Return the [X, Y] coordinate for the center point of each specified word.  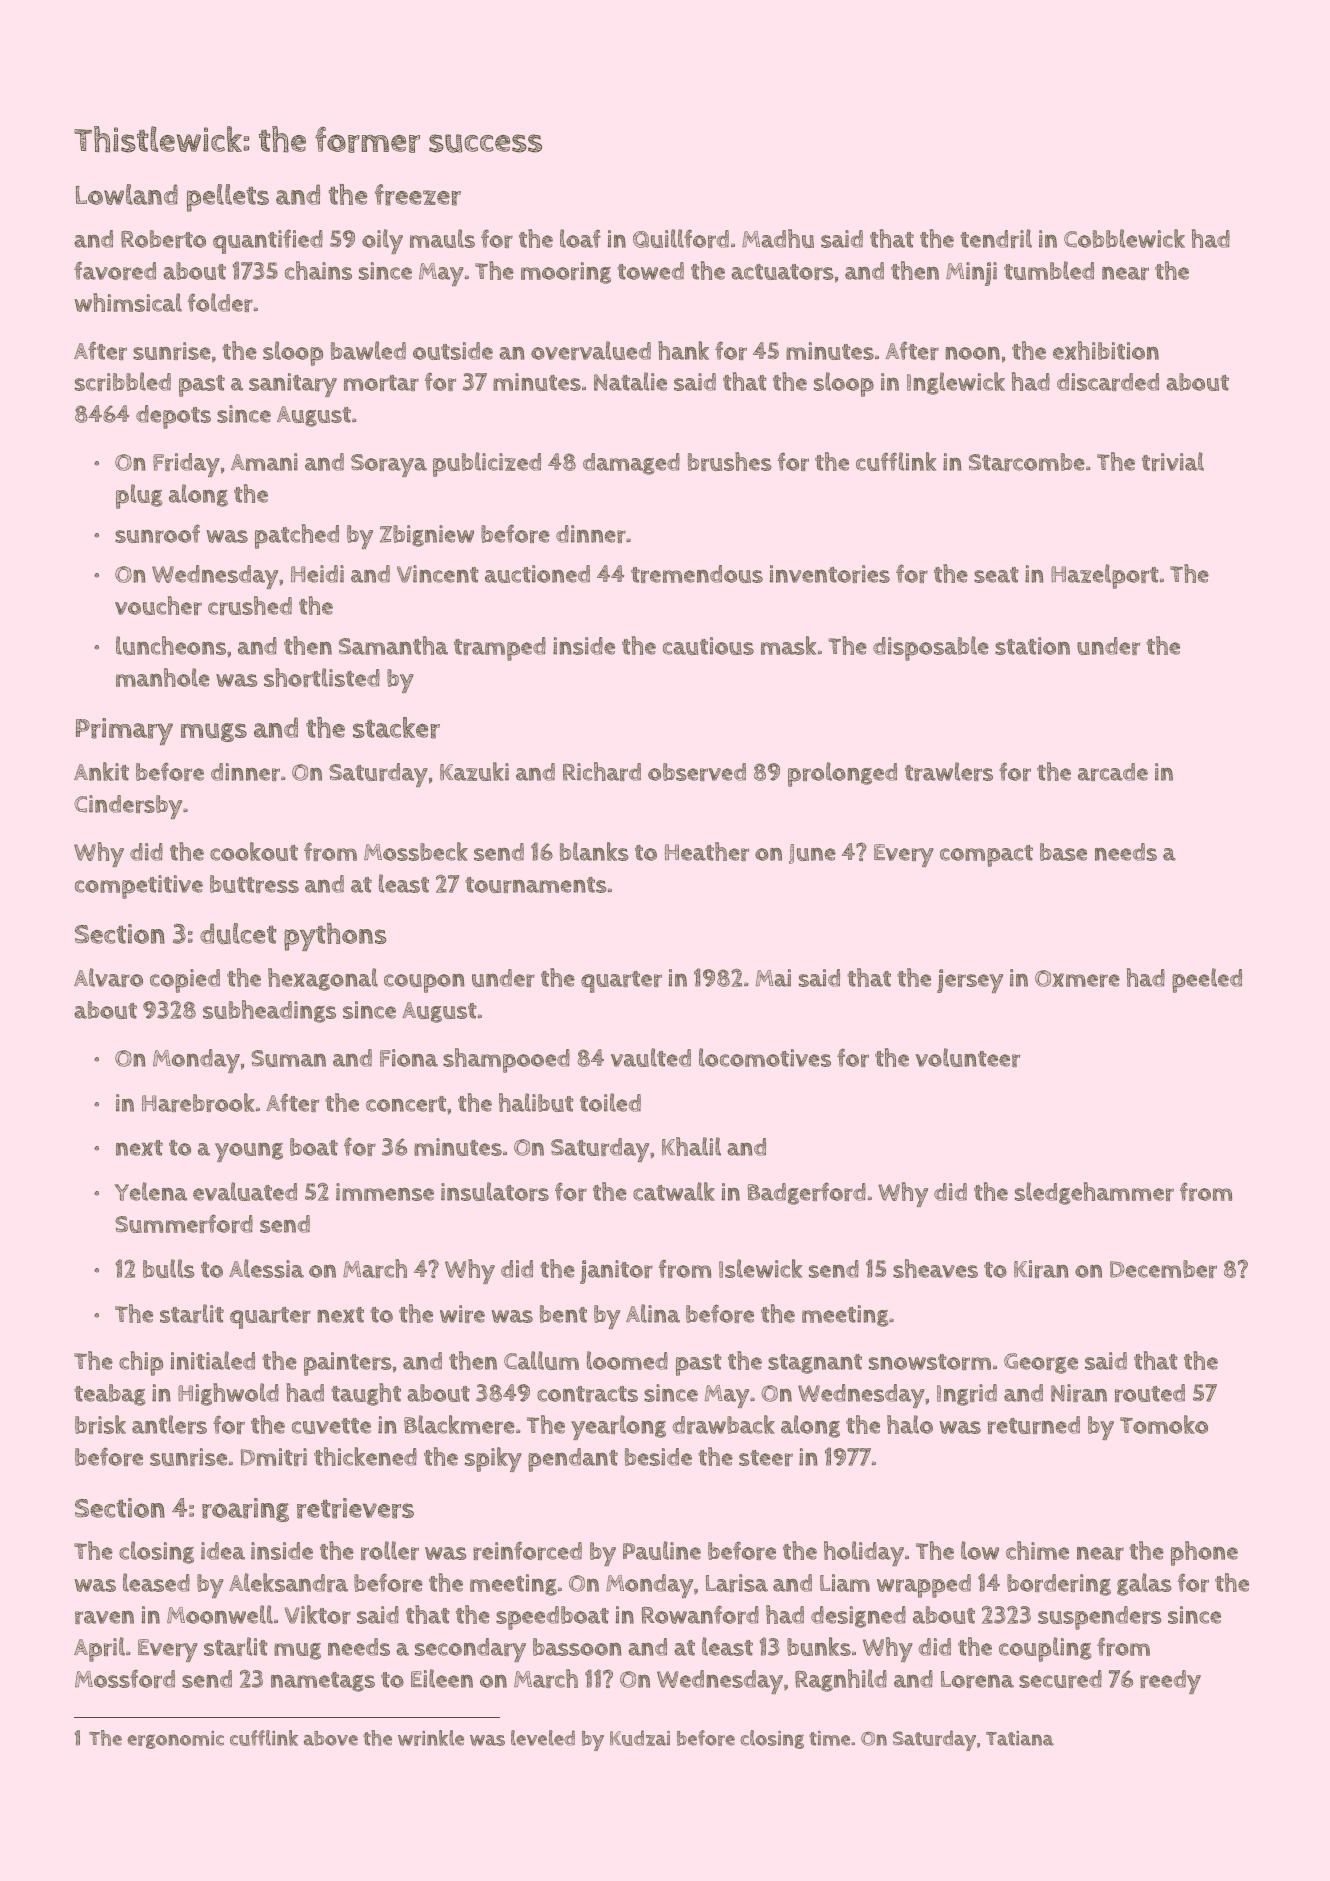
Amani [264, 462]
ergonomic [175, 1740]
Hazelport [1105, 576]
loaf [580, 238]
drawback [723, 1424]
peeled [1207, 980]
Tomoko [1164, 1424]
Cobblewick [1124, 238]
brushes [730, 461]
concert [406, 1104]
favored [115, 270]
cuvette [331, 1426]
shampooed [506, 1060]
